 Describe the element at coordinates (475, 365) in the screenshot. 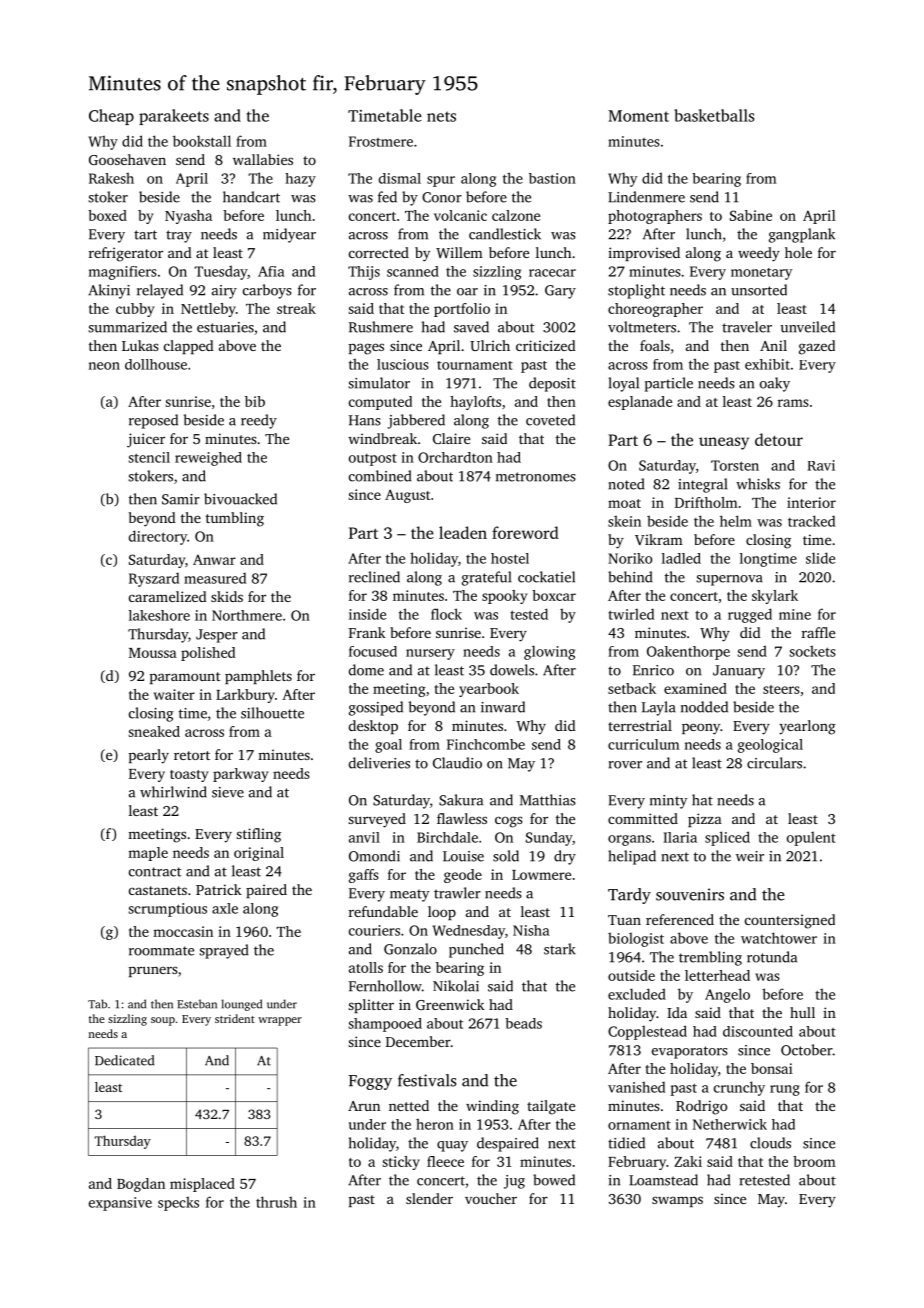

I see `tournament` at that location.
